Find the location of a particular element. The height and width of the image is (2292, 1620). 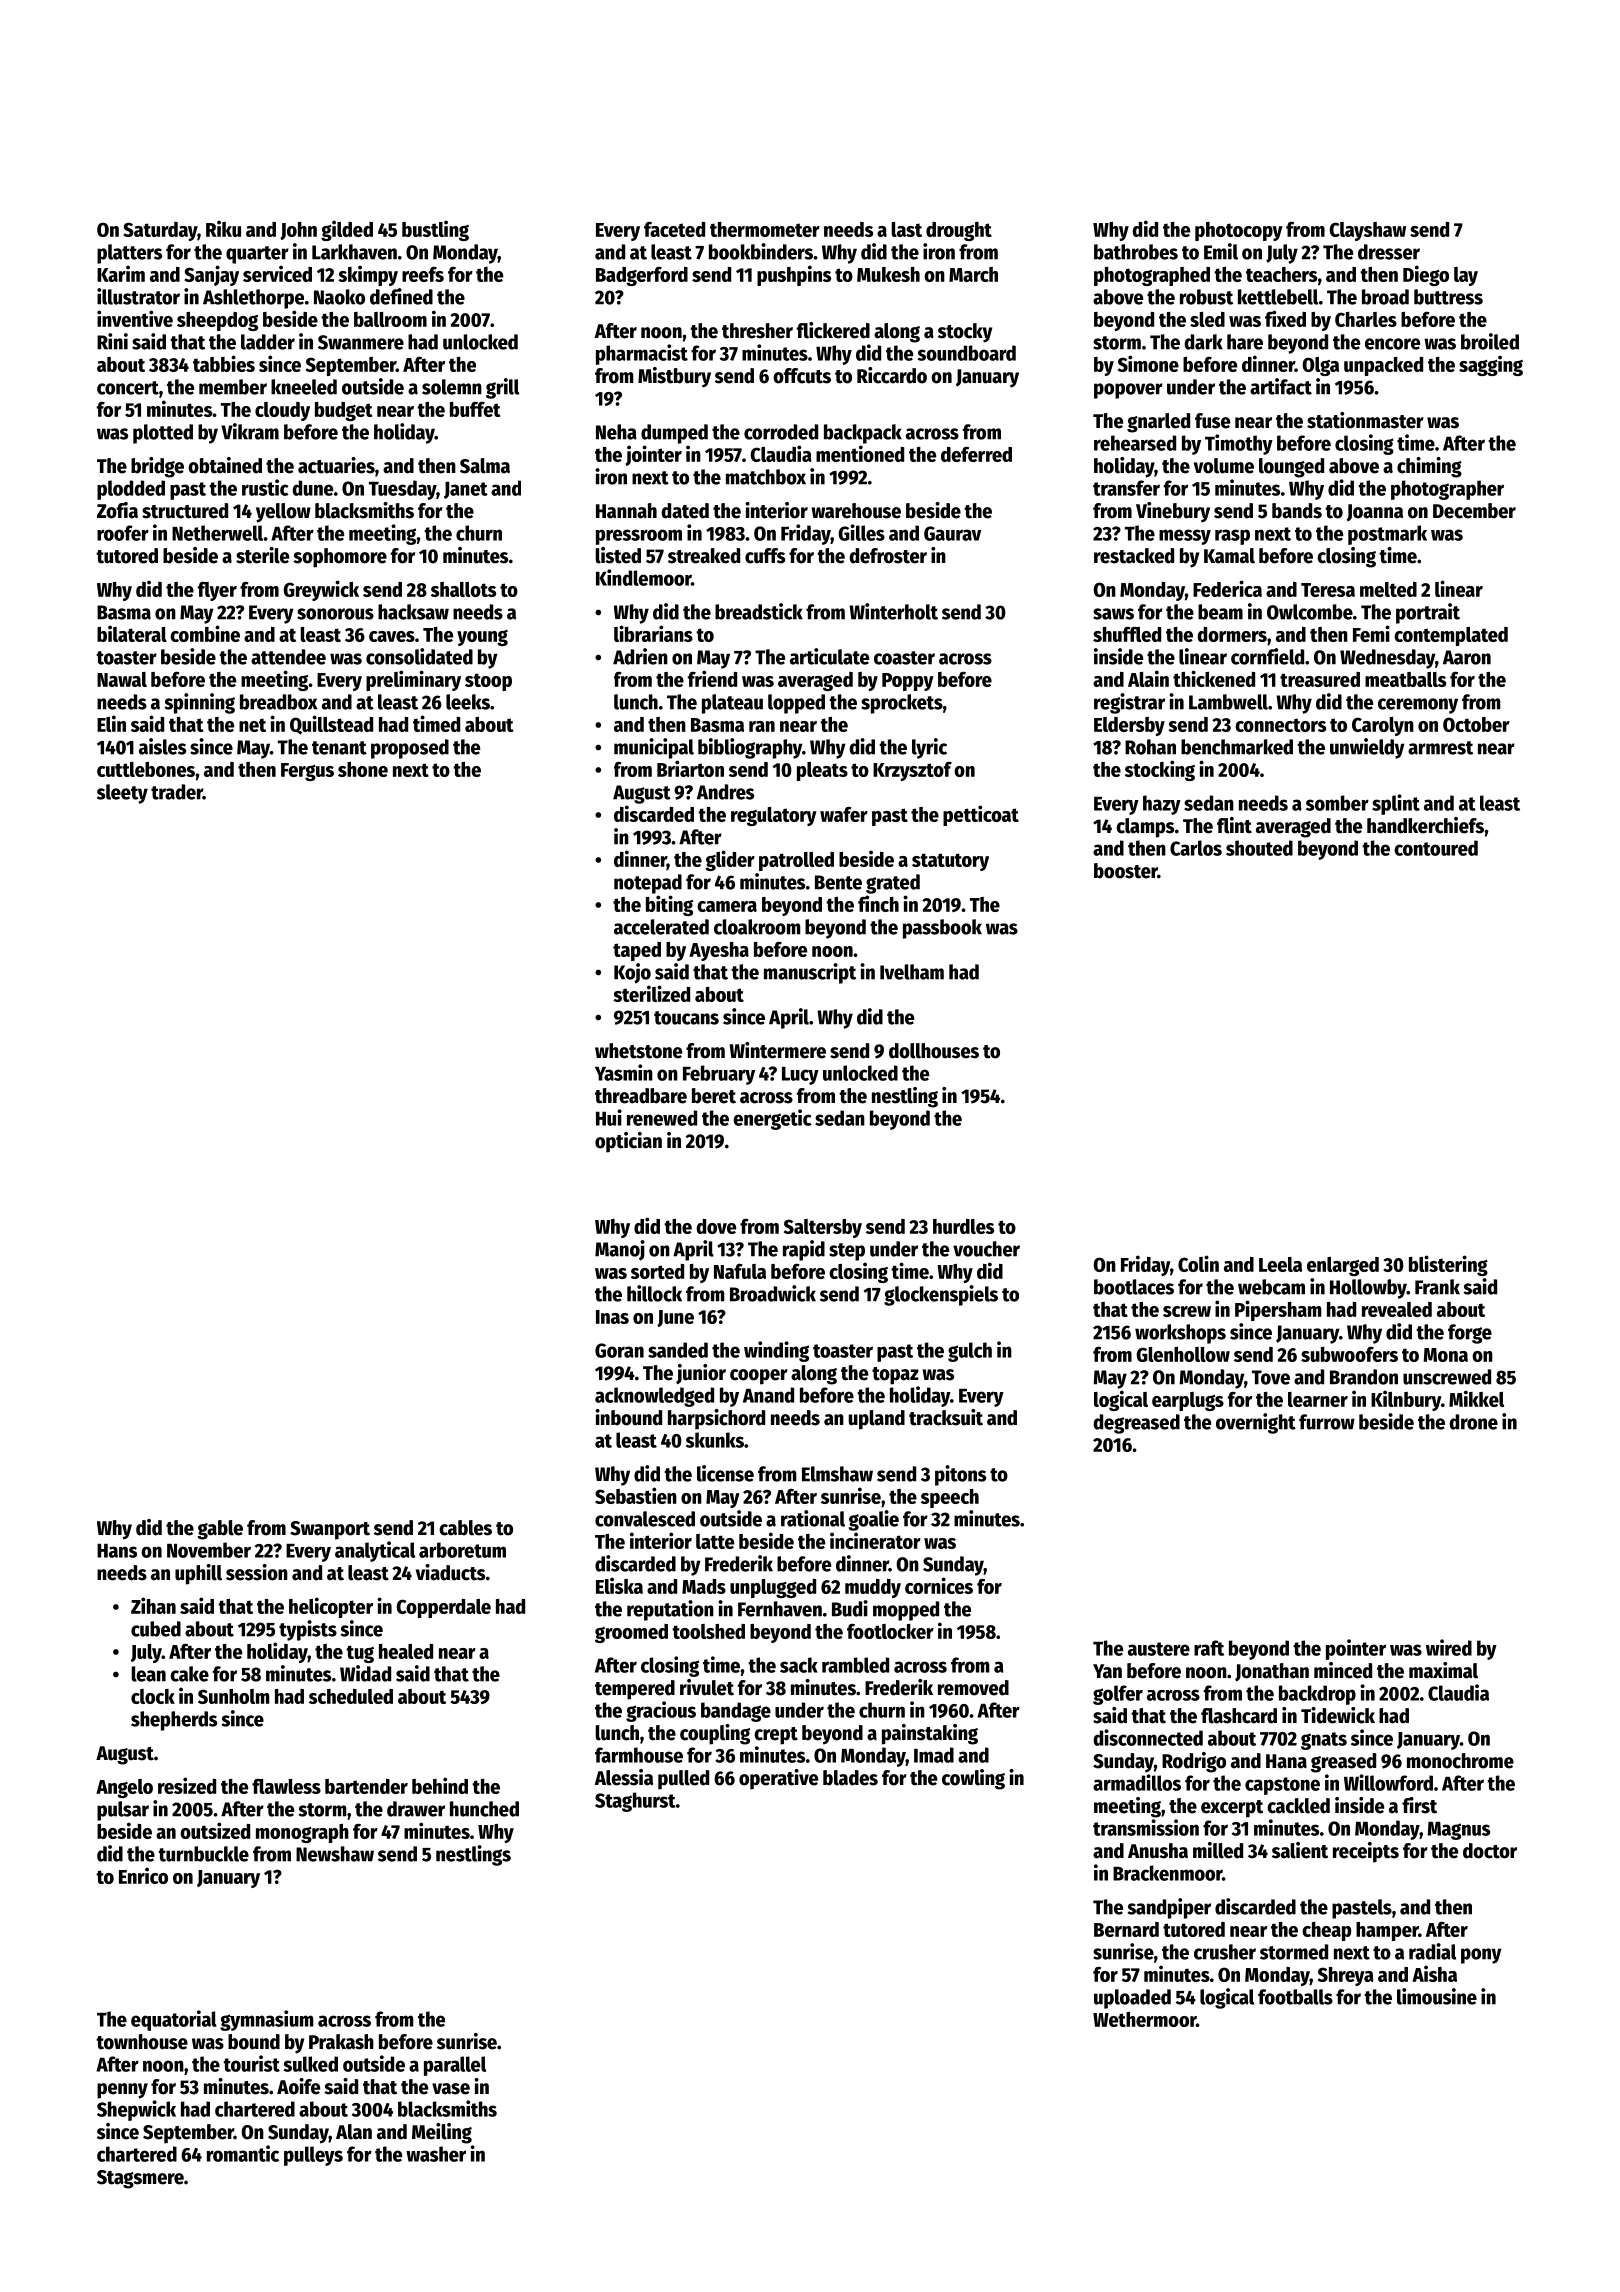

behind is located at coordinates (440, 1785).
